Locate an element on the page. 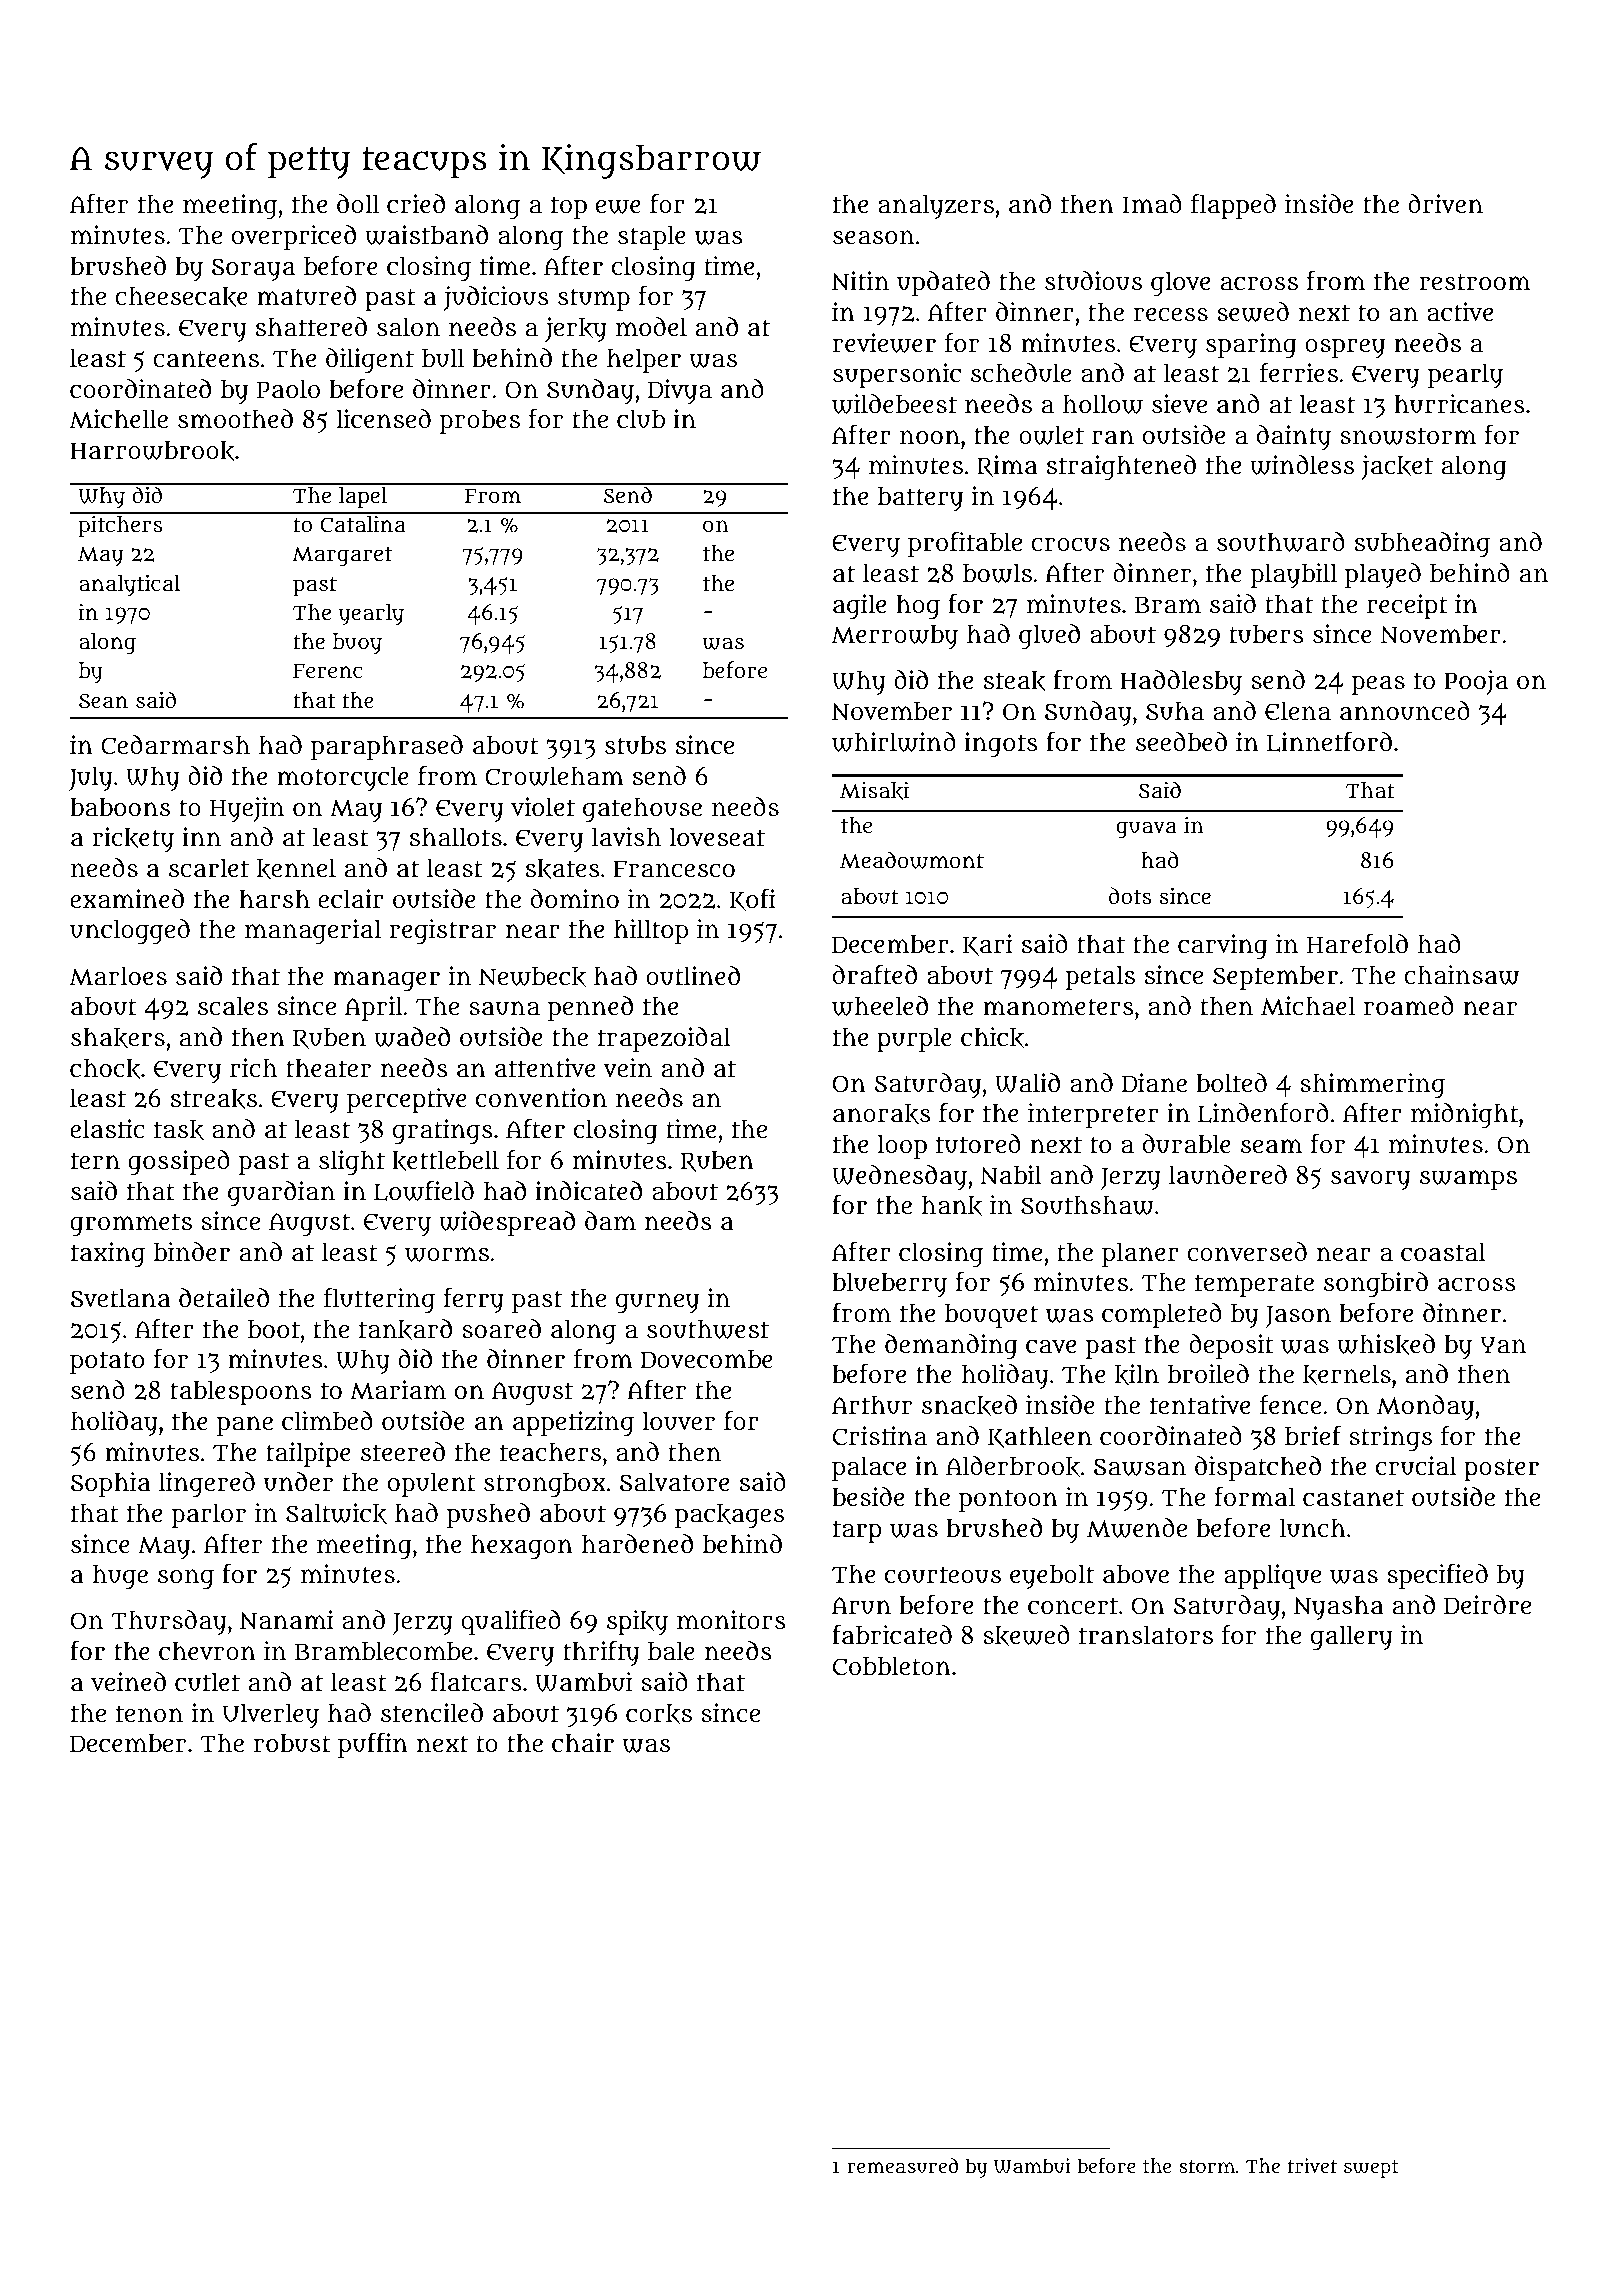 This image has width=1620, height=2292. Sean is located at coordinates (103, 700).
